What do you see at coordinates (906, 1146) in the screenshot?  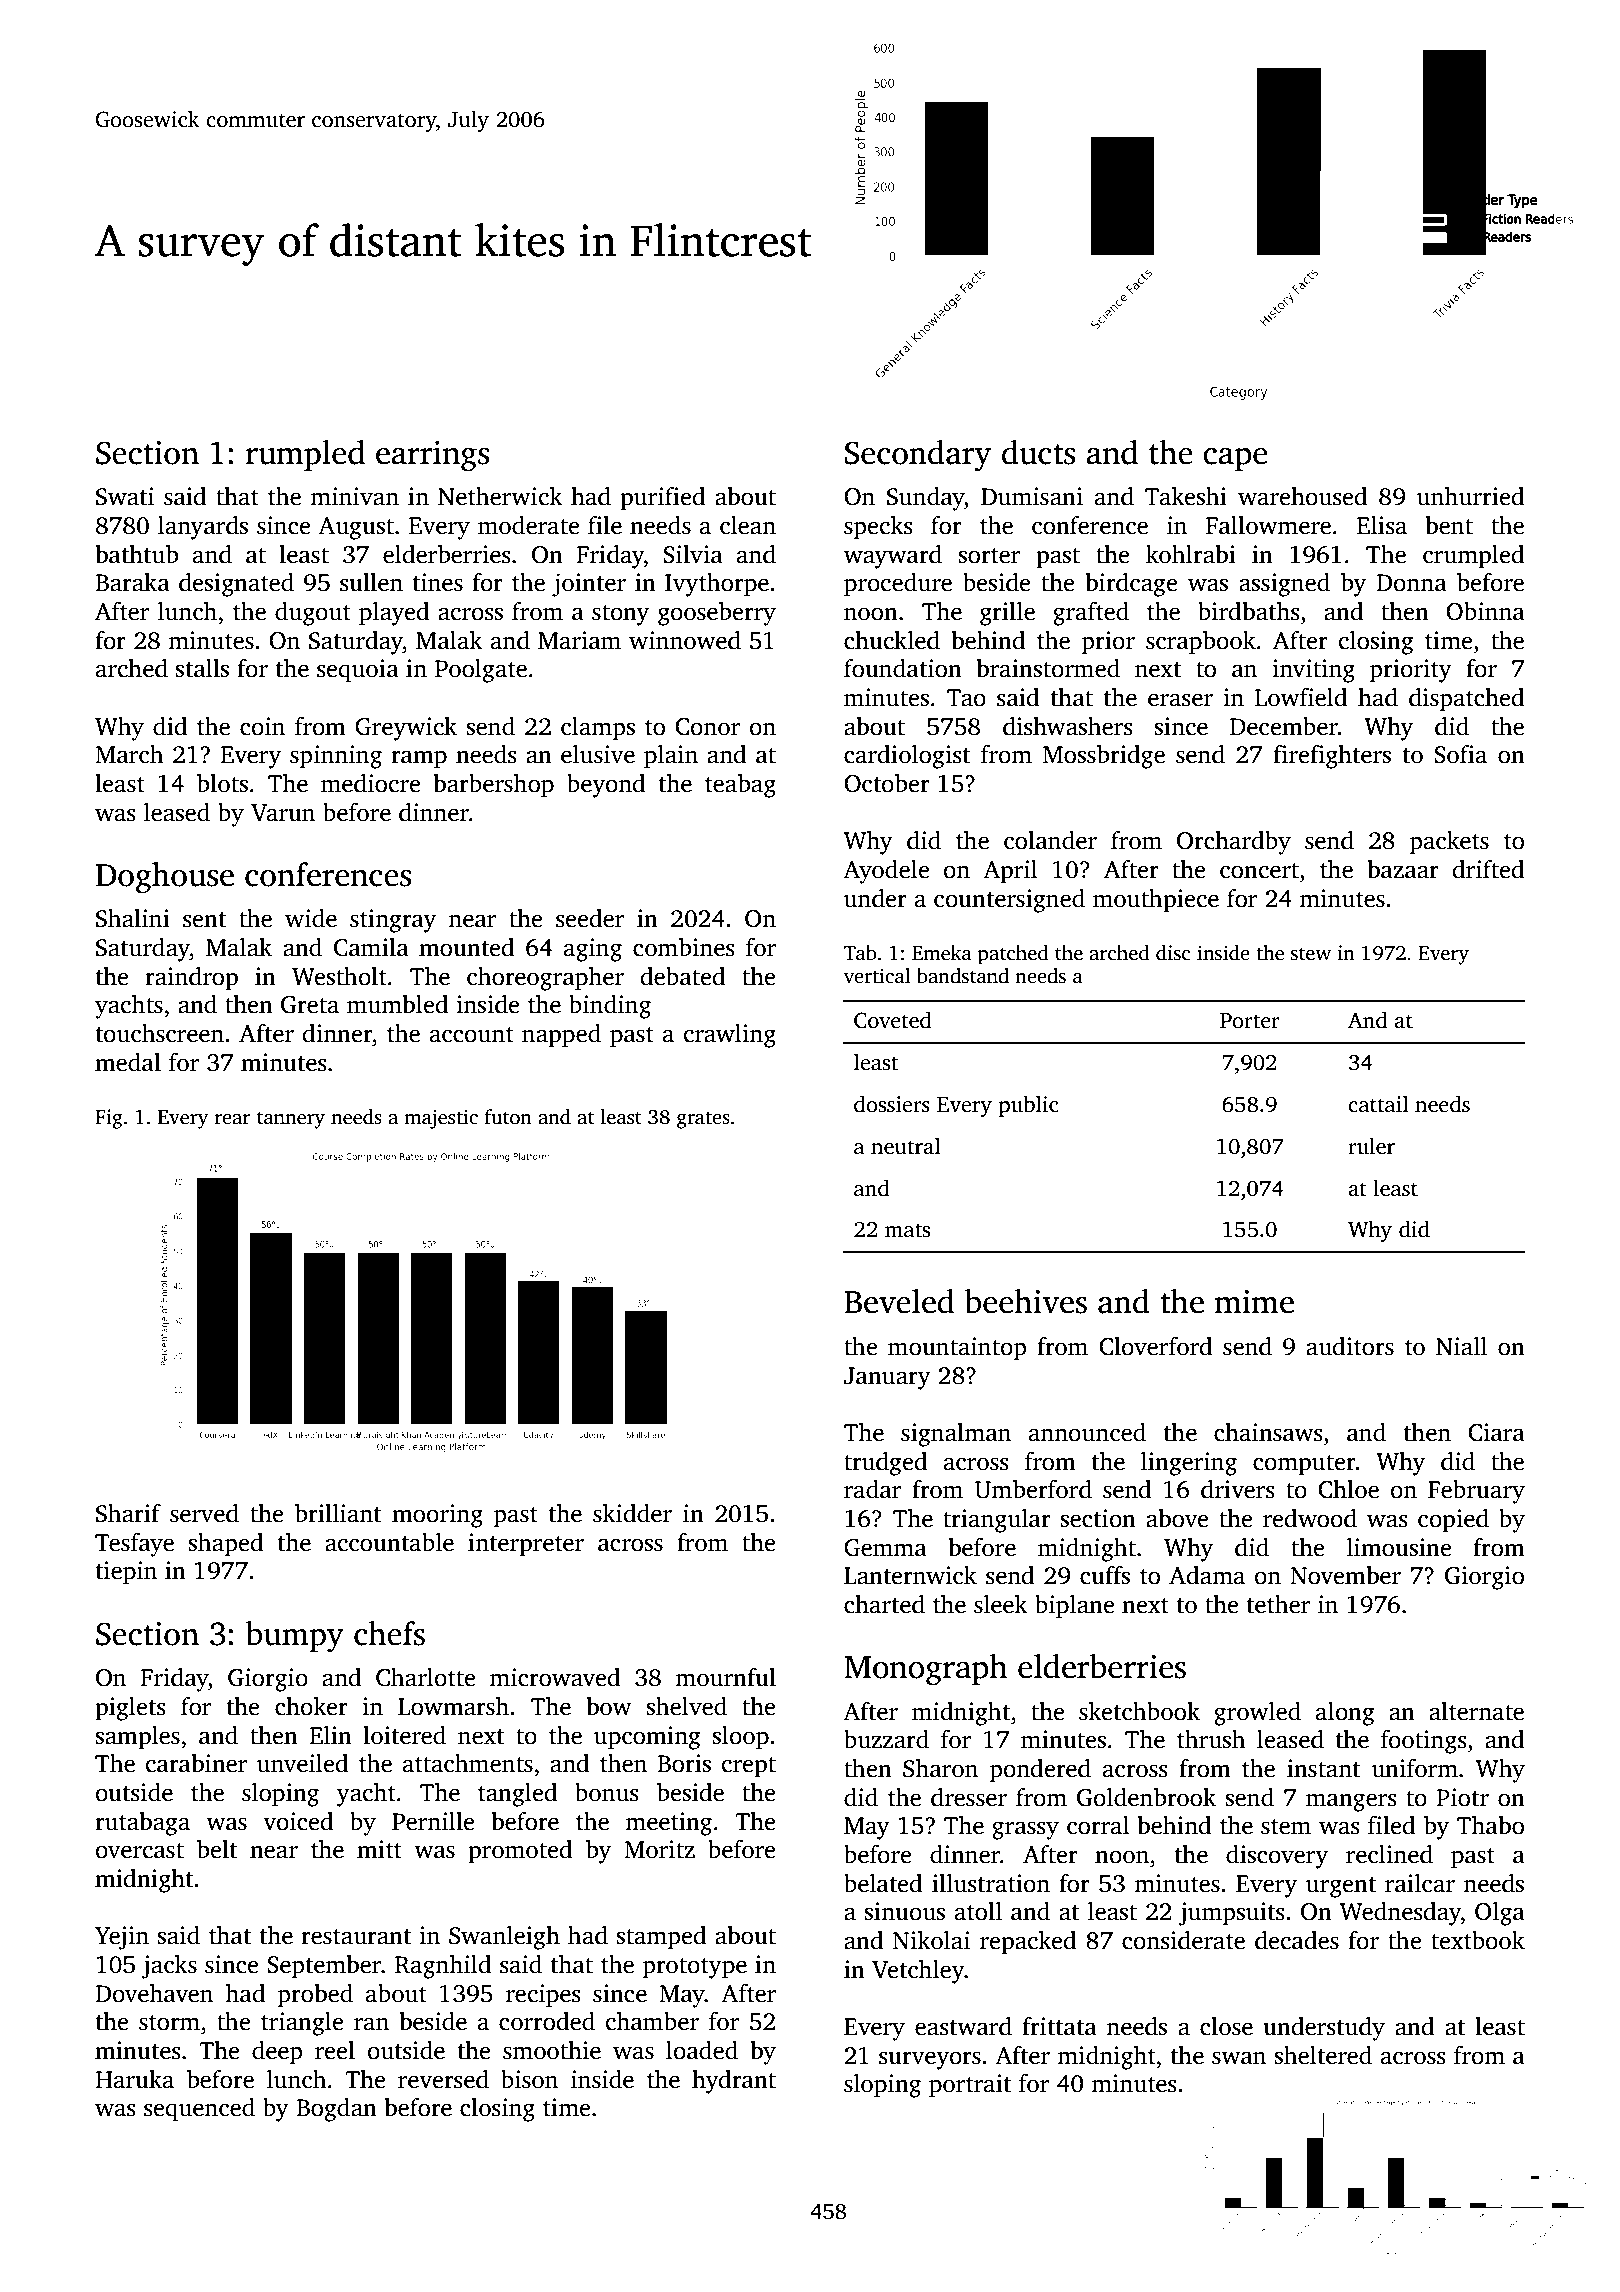 I see `neutral` at bounding box center [906, 1146].
